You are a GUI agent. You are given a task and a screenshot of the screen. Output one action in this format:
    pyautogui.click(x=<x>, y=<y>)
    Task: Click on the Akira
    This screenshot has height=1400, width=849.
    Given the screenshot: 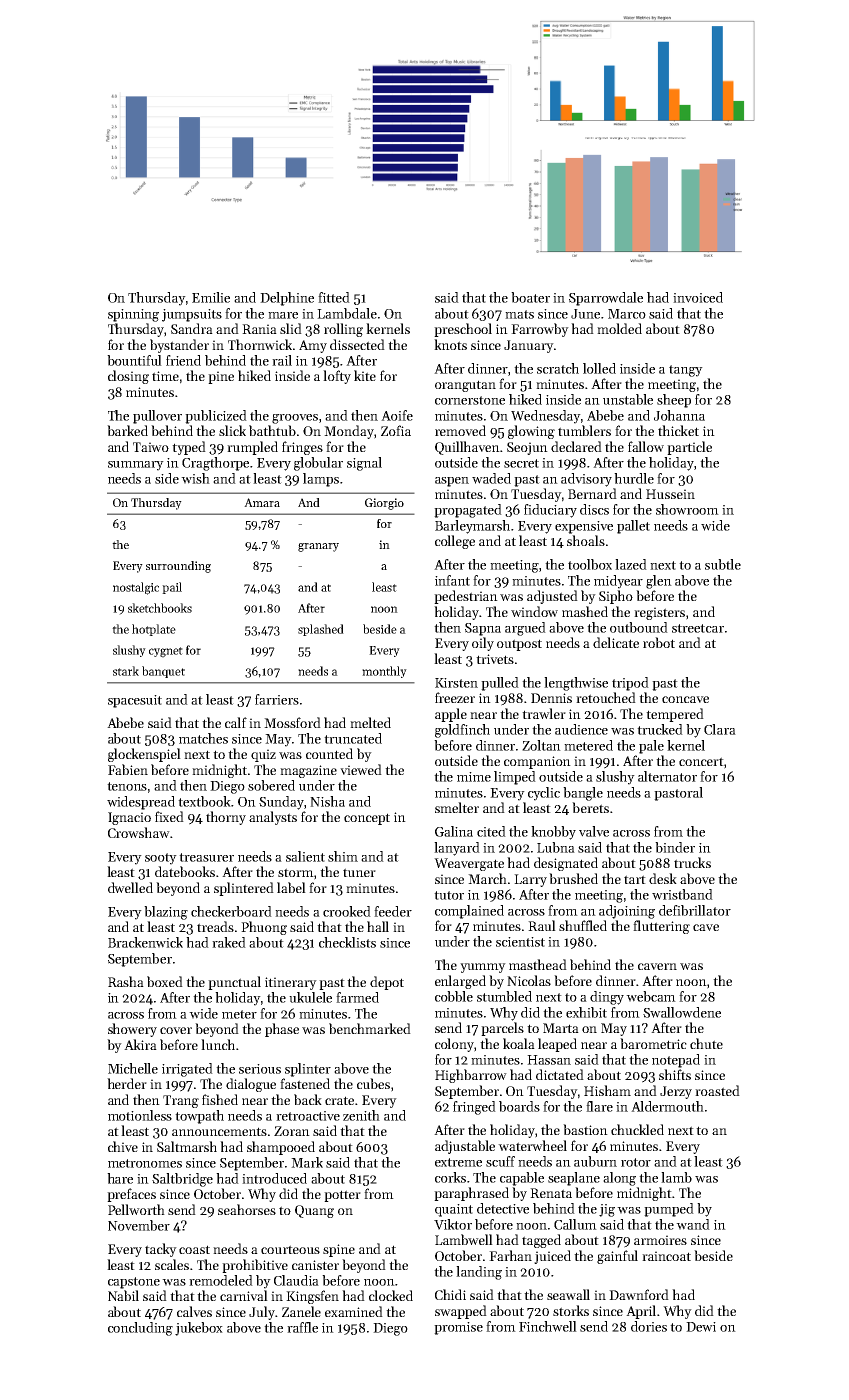 What is the action you would take?
    pyautogui.click(x=140, y=1044)
